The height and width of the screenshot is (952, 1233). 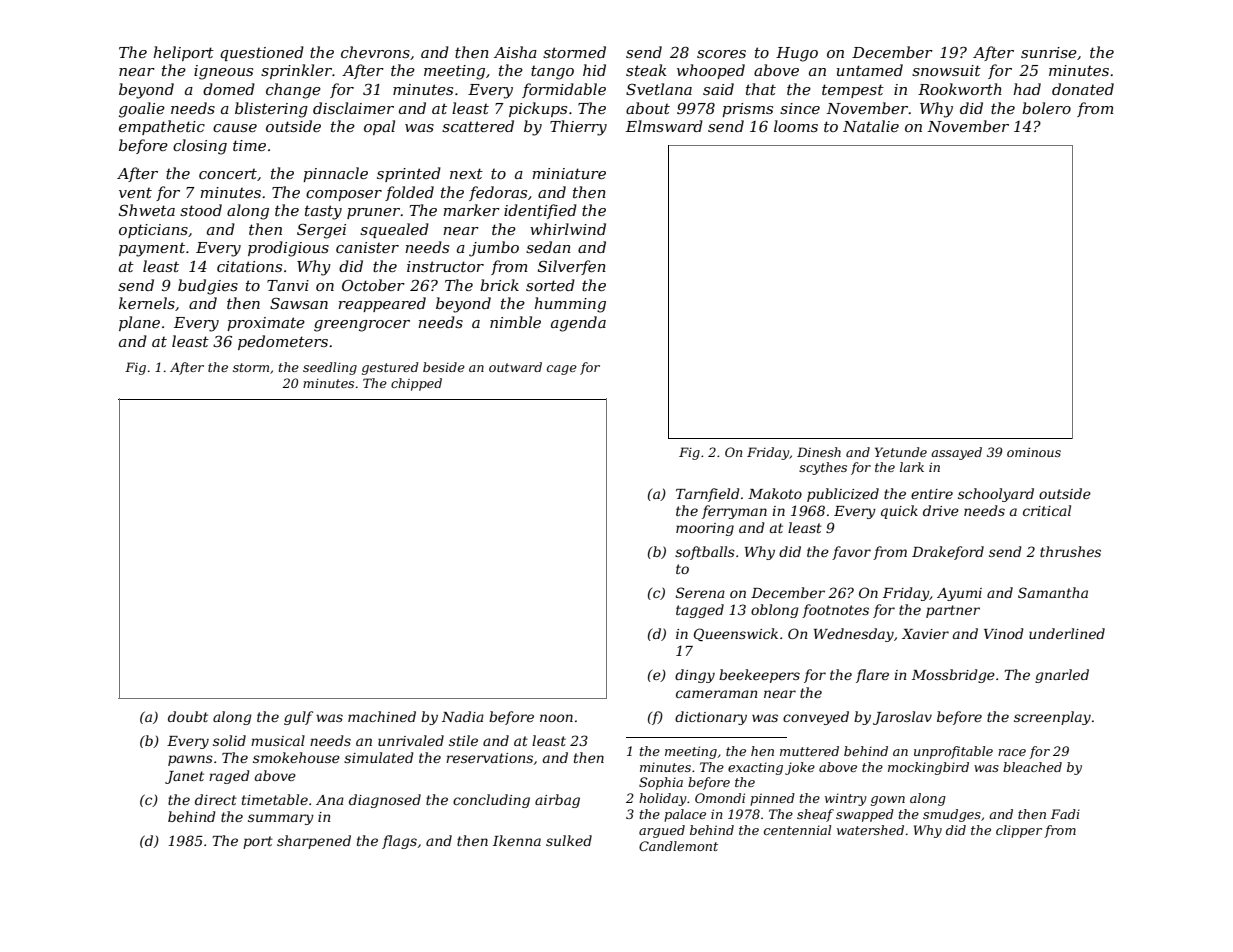 I want to click on chevrons, so click(x=375, y=52).
